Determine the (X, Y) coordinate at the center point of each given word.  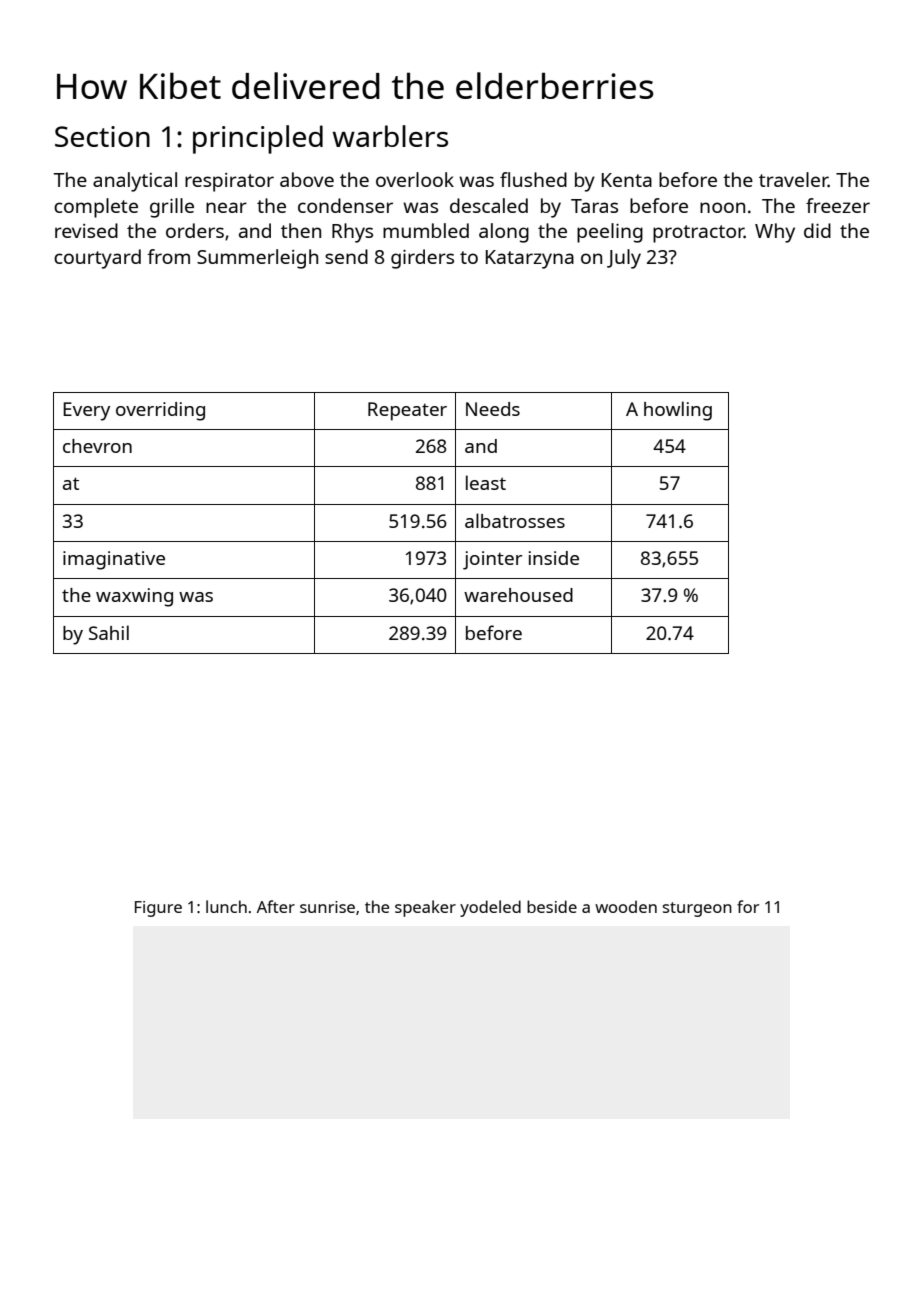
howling (678, 411)
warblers (390, 136)
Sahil (109, 632)
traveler (793, 179)
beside (552, 906)
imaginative (114, 560)
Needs (493, 409)
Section (102, 136)
